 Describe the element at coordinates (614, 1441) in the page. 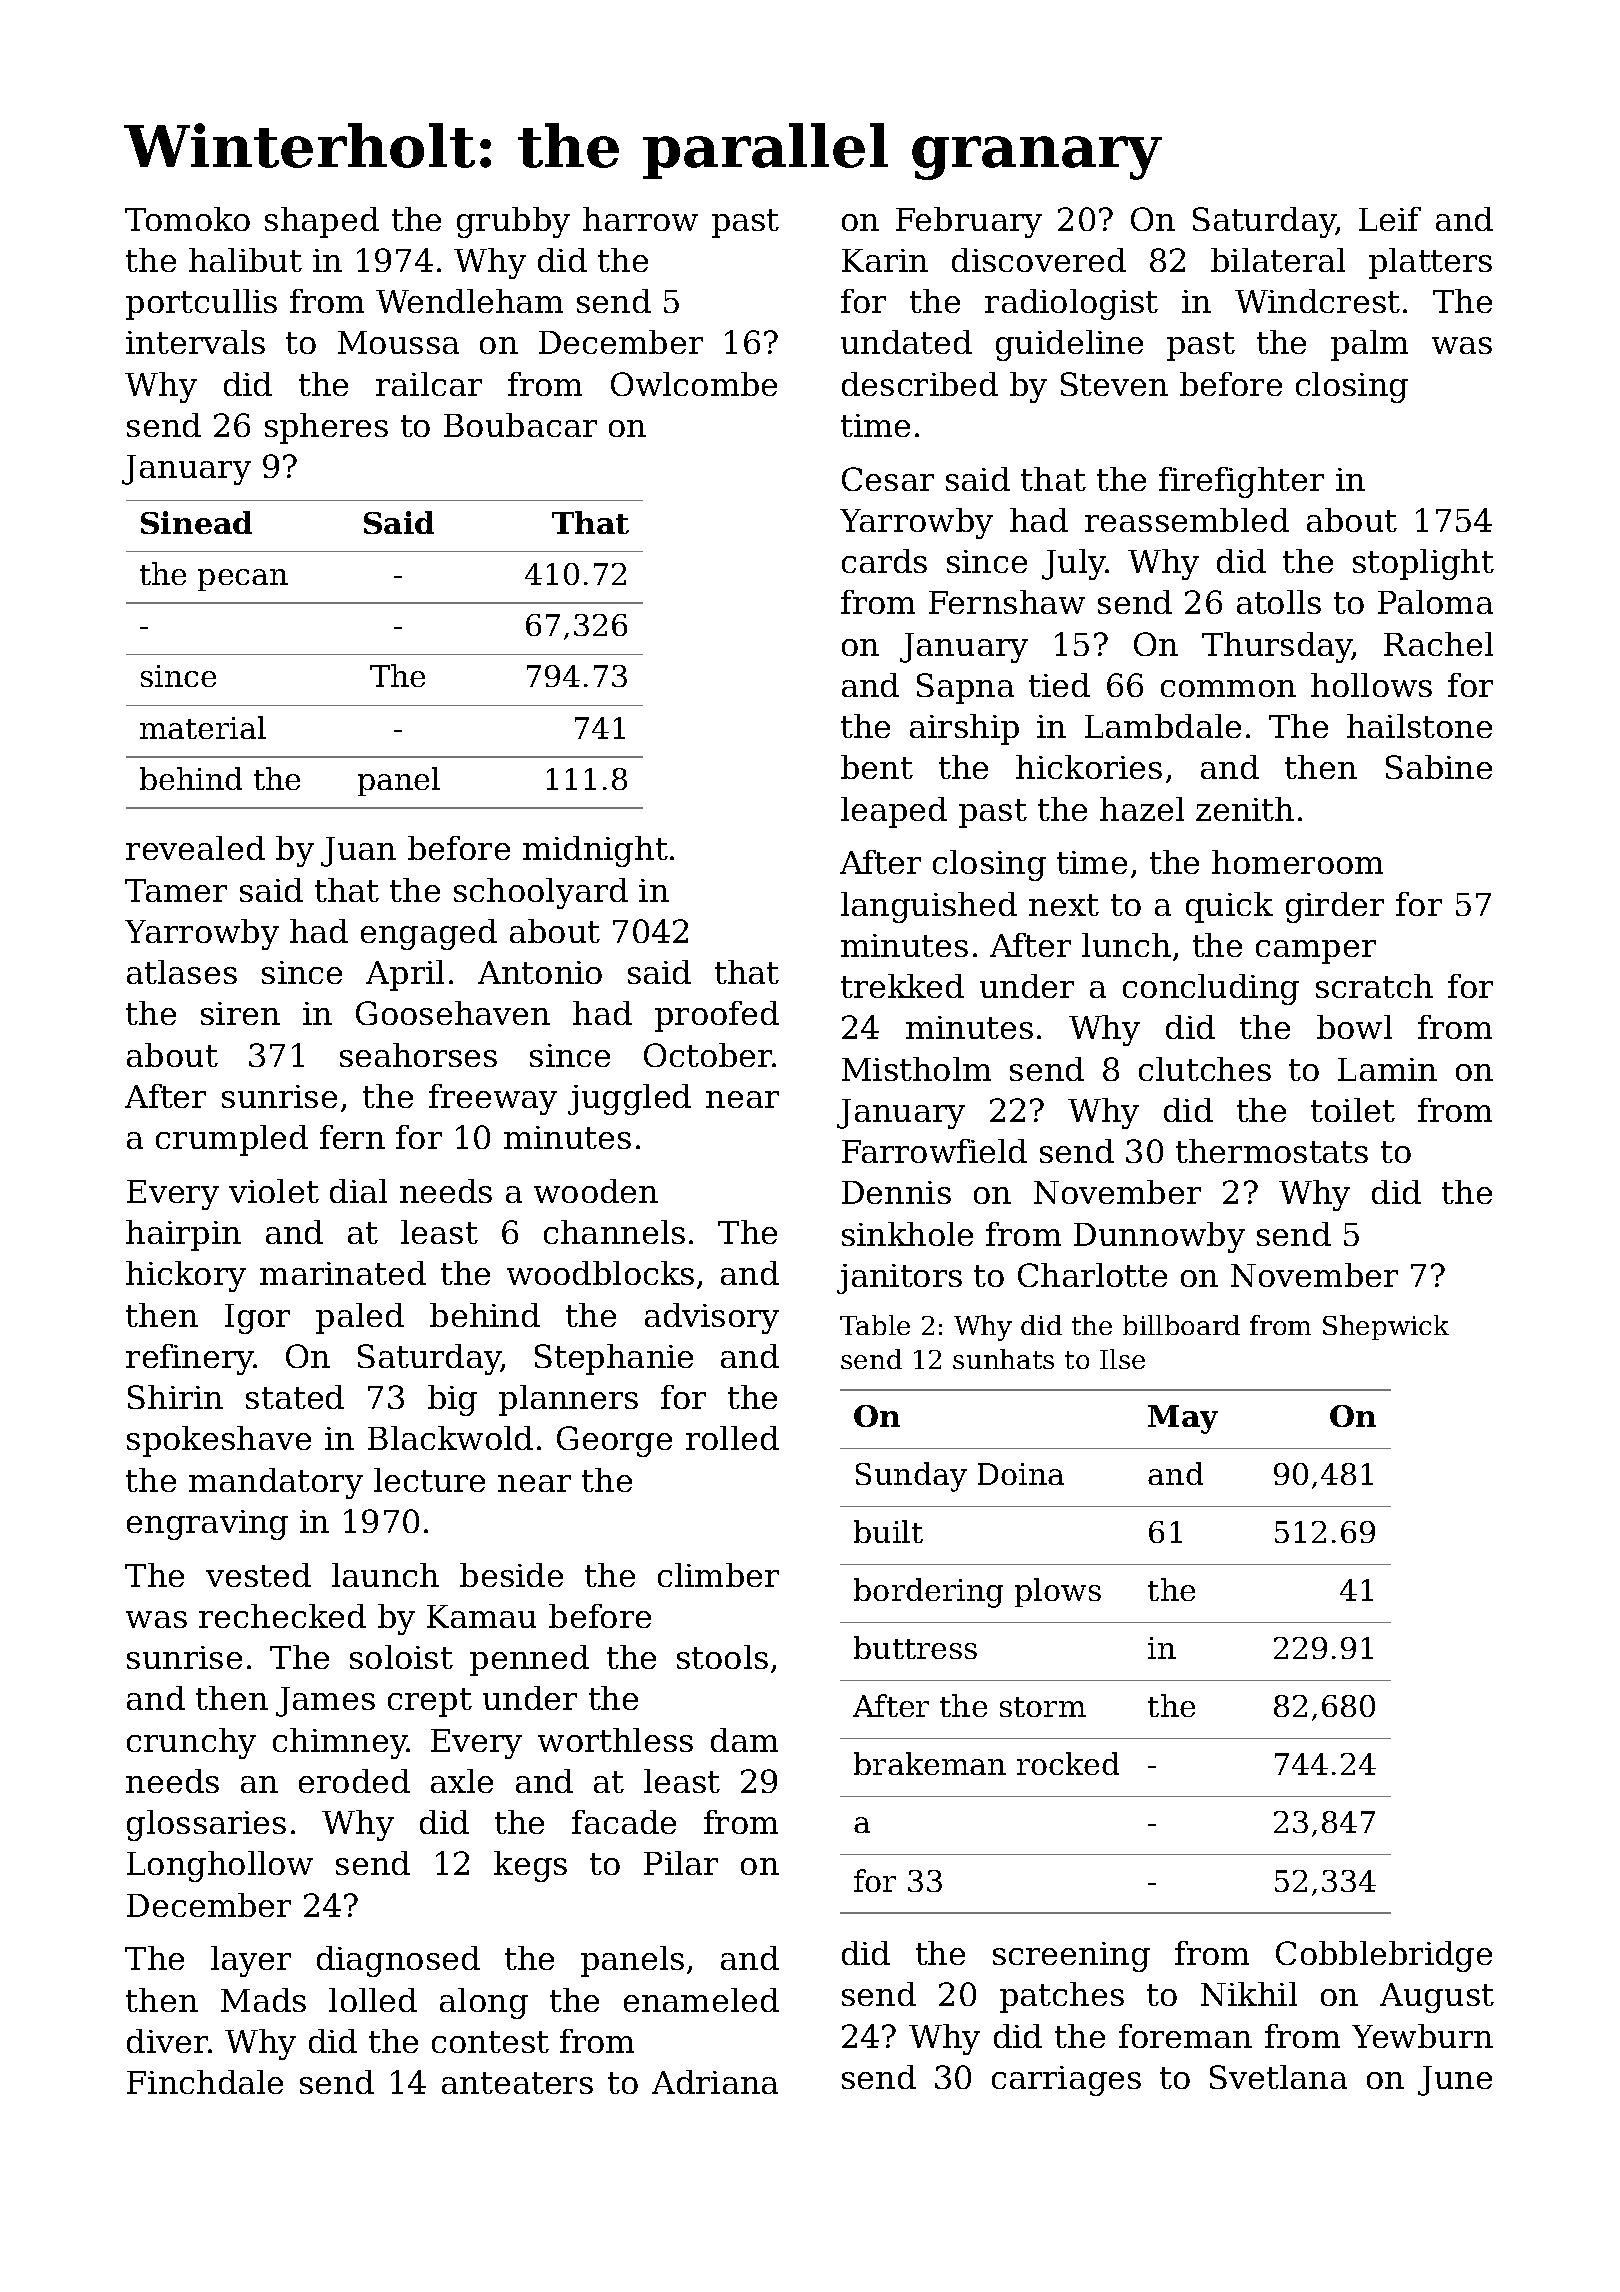

I see `George` at that location.
